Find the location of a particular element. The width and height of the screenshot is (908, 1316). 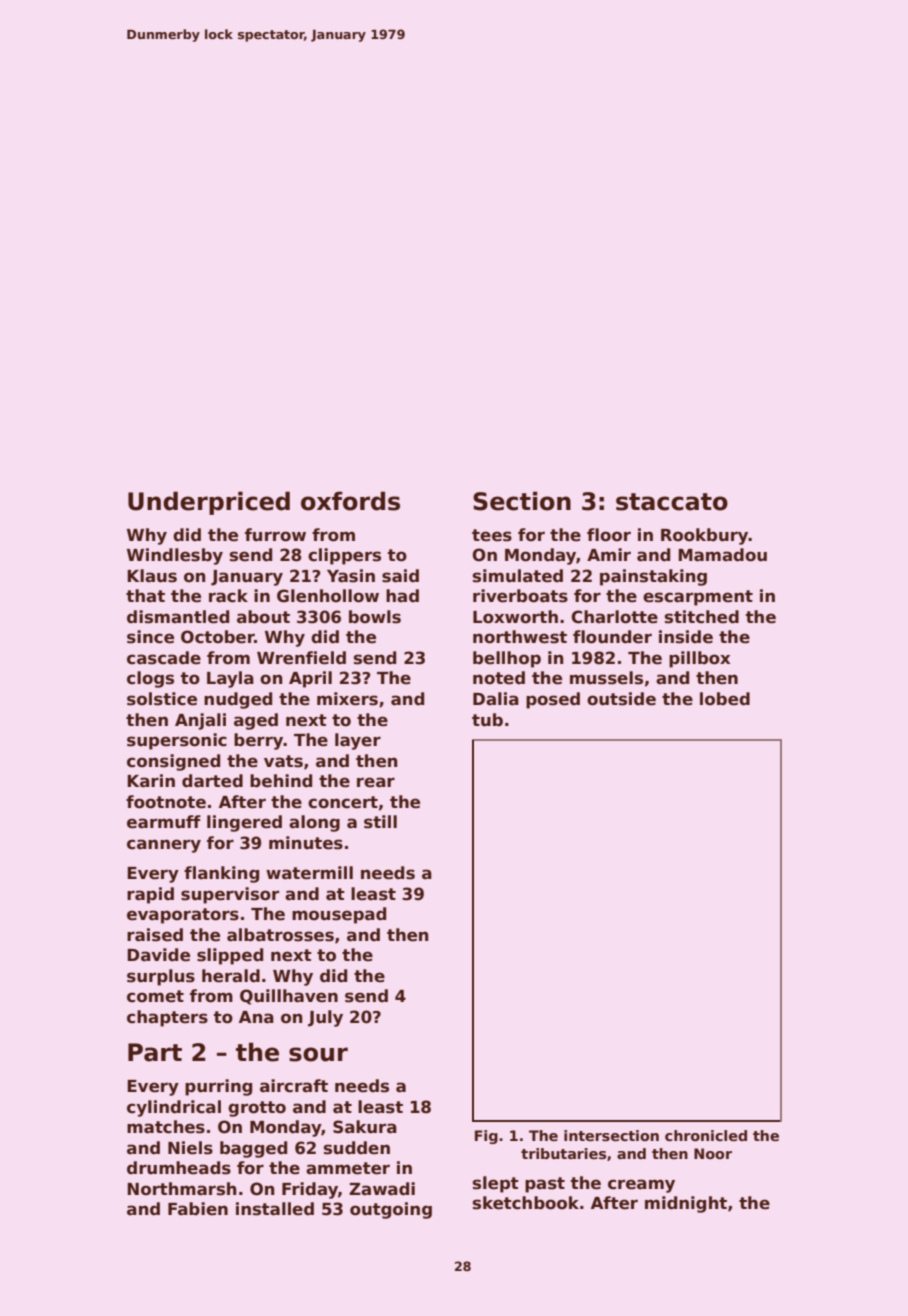

chronicled is located at coordinates (706, 1135).
